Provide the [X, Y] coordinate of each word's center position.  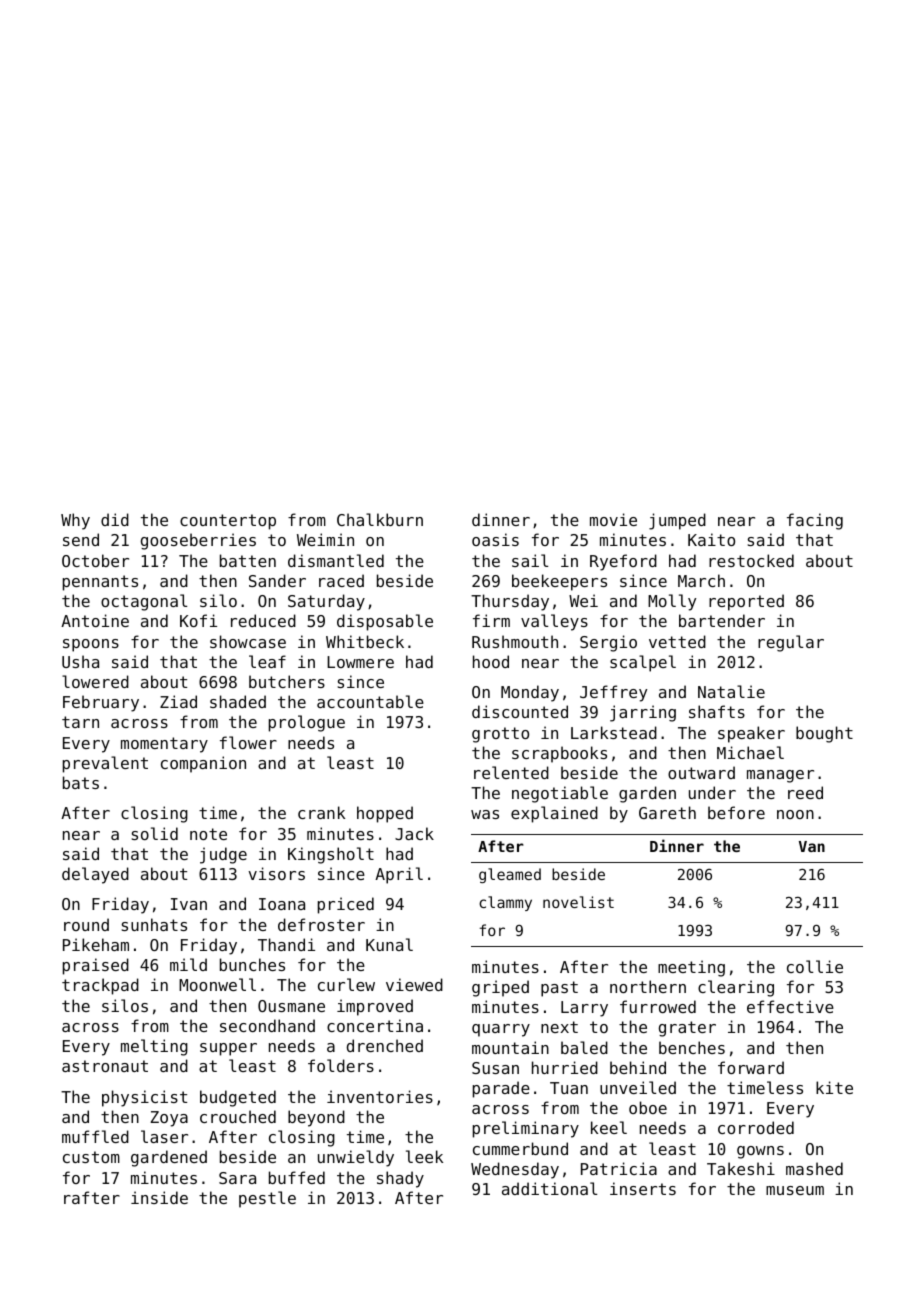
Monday [530, 693]
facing [815, 521]
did [115, 519]
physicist [144, 1098]
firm [491, 620]
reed [805, 792]
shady [400, 1179]
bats [81, 782]
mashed [814, 1168]
